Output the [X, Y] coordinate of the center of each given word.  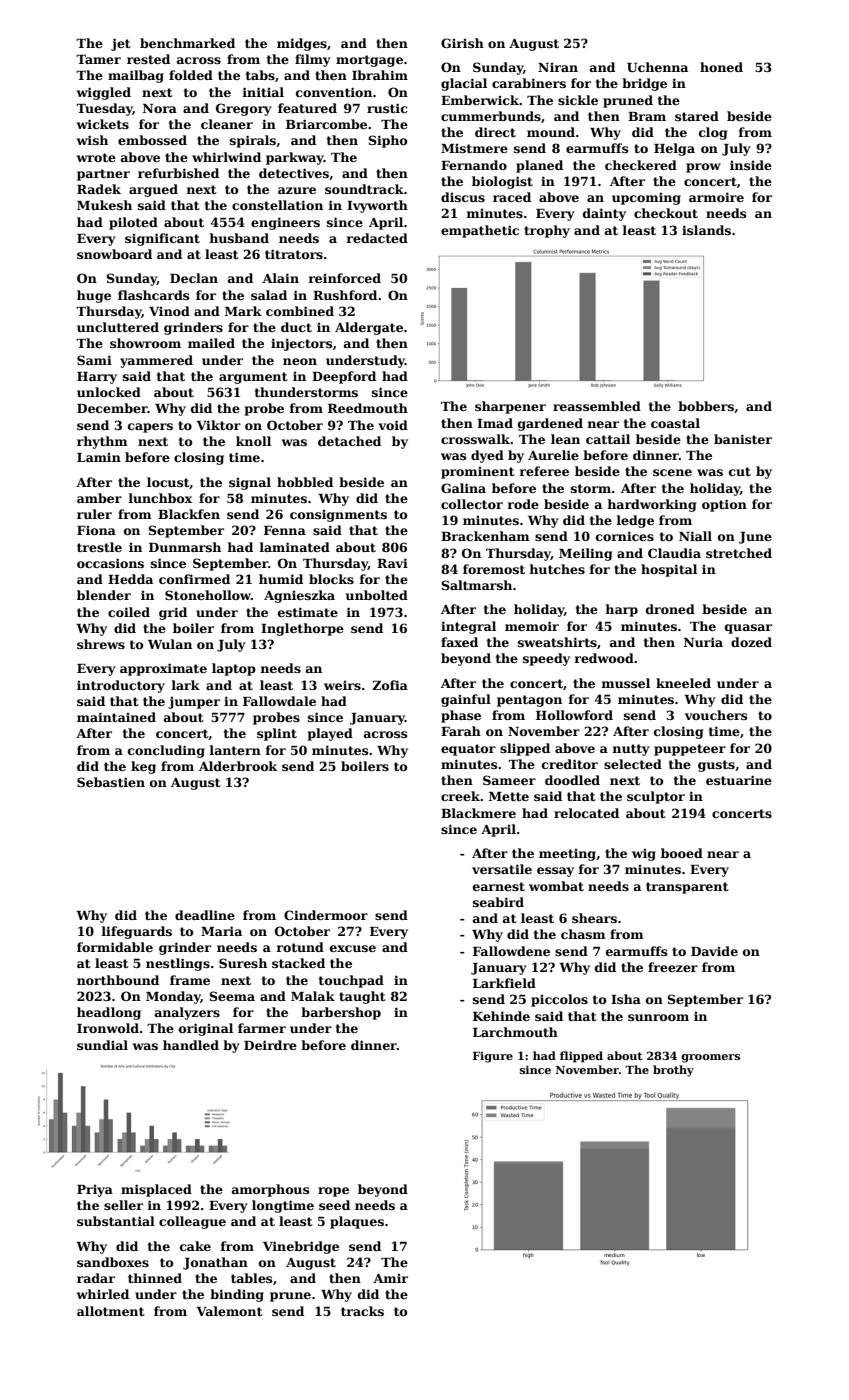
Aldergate [369, 328]
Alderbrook [238, 766]
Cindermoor [326, 915]
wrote [96, 157]
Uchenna [657, 67]
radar [96, 1278]
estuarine [739, 780]
